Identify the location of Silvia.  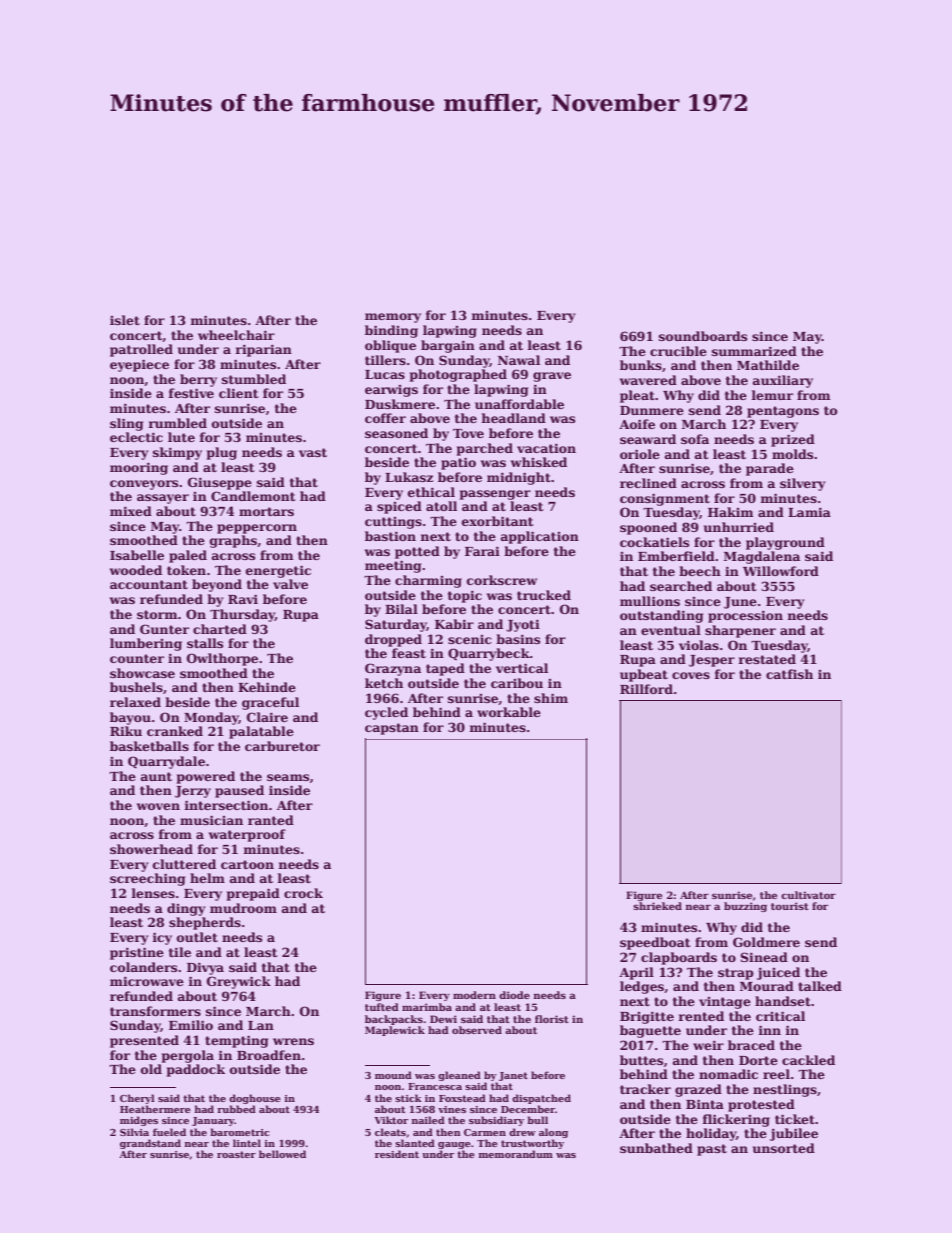
(134, 1132).
